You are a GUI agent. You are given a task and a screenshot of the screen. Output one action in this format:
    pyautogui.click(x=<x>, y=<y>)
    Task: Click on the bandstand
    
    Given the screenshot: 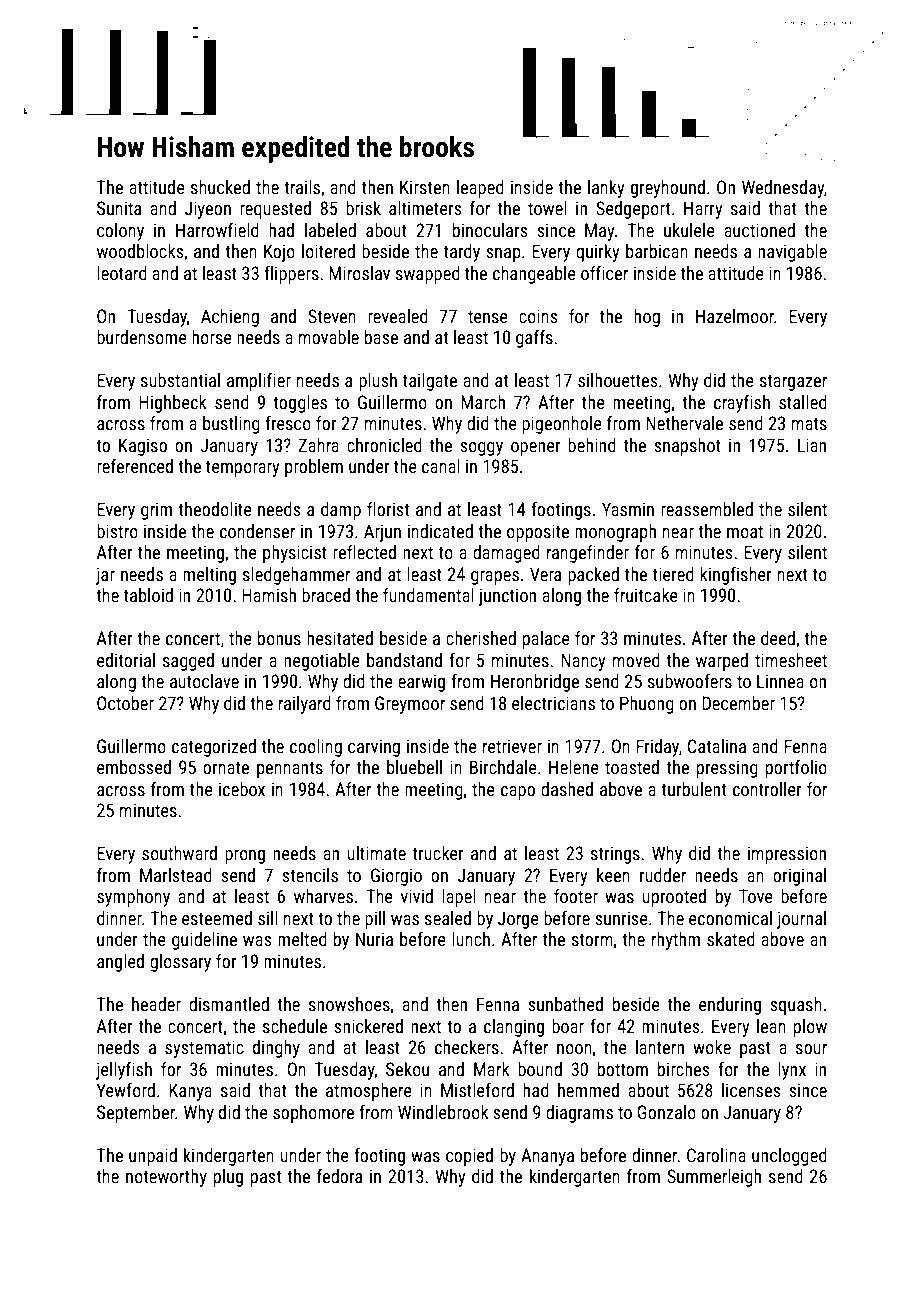 What is the action you would take?
    pyautogui.click(x=404, y=660)
